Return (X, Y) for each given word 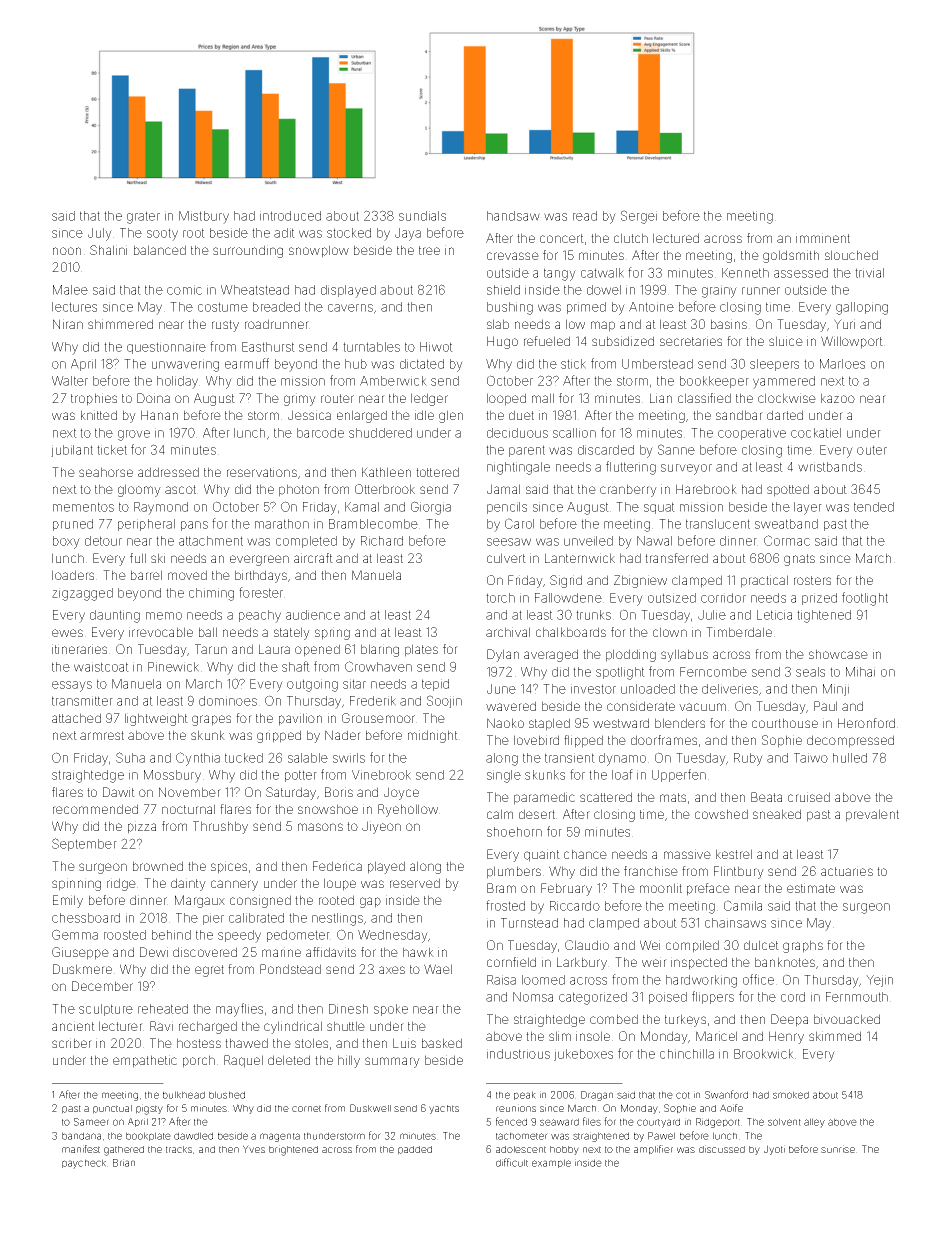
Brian (124, 1163)
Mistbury (204, 217)
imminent (823, 238)
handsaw (513, 216)
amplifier (653, 1150)
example (551, 1163)
